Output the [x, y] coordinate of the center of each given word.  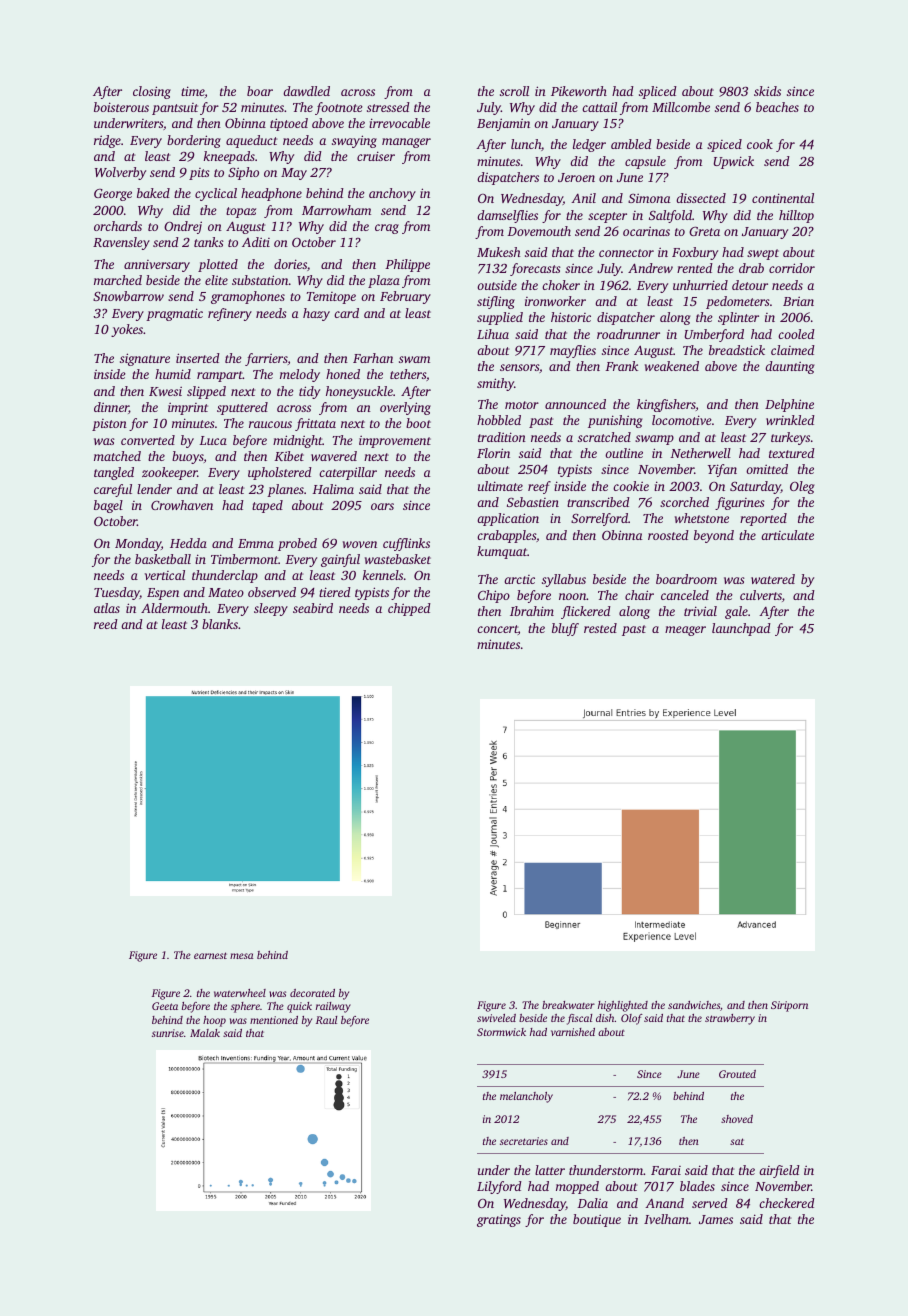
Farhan [373, 358]
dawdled [306, 91]
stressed [388, 107]
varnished [573, 1032]
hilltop [796, 216]
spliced [658, 92]
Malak [205, 1033]
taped [267, 506]
